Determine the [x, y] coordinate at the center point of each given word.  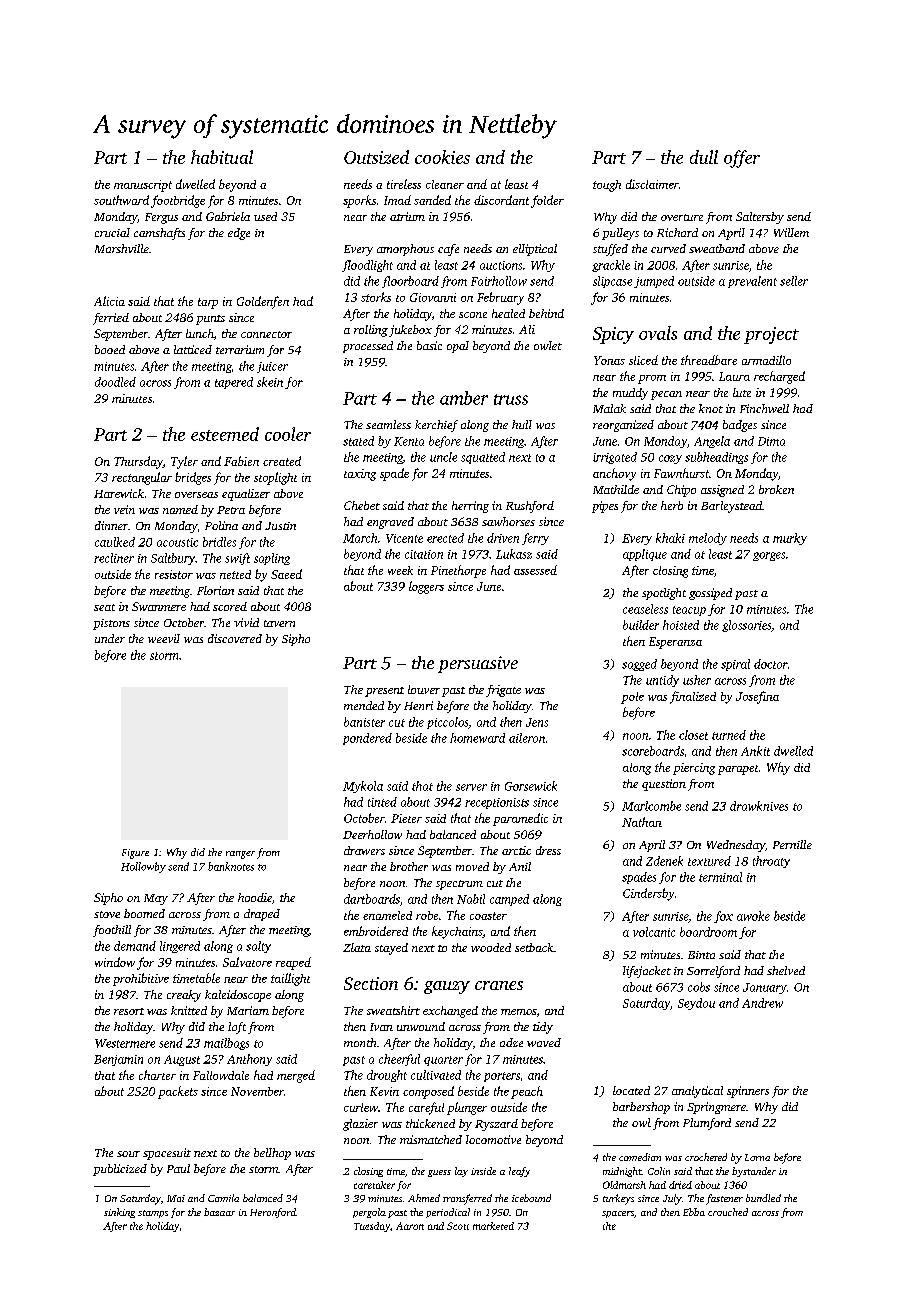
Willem [791, 232]
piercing [694, 769]
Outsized [376, 157]
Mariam [248, 1010]
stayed [391, 949]
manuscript [143, 186]
